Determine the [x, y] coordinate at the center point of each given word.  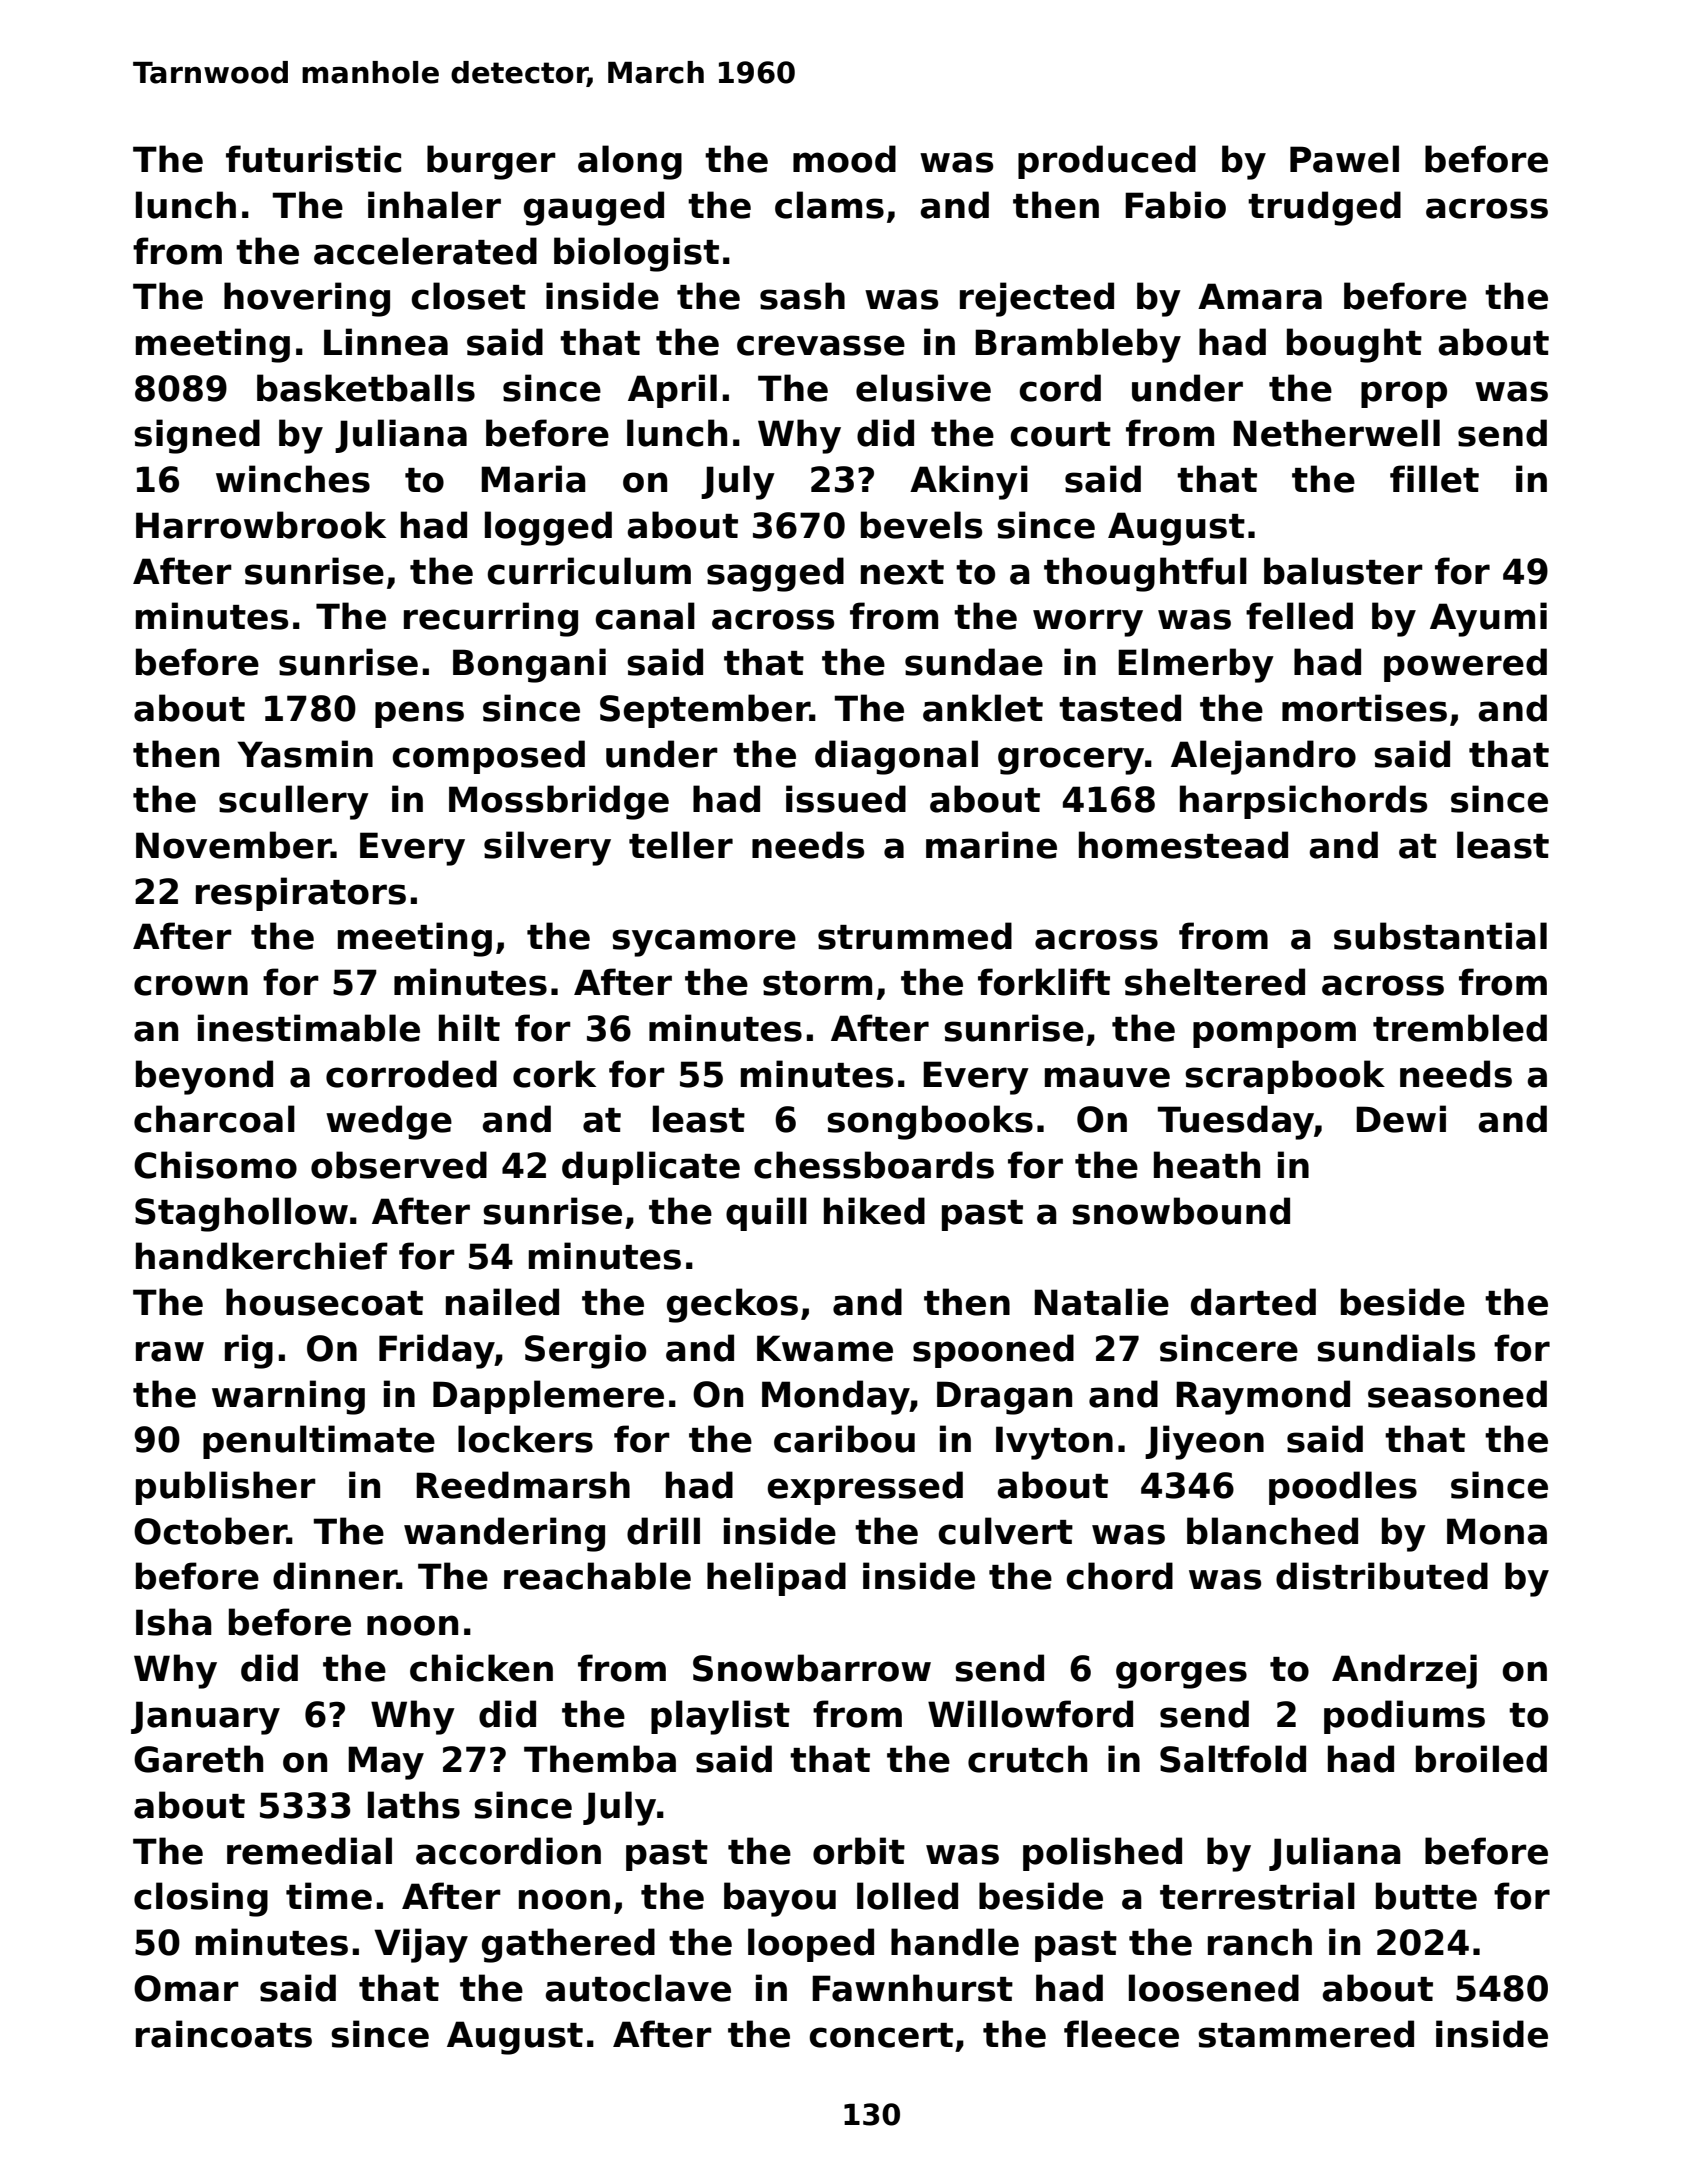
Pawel [1344, 159]
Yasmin [305, 754]
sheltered [1215, 982]
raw [170, 1351]
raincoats [224, 2034]
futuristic [313, 159]
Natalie [1101, 1302]
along [630, 162]
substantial [1440, 936]
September [705, 711]
